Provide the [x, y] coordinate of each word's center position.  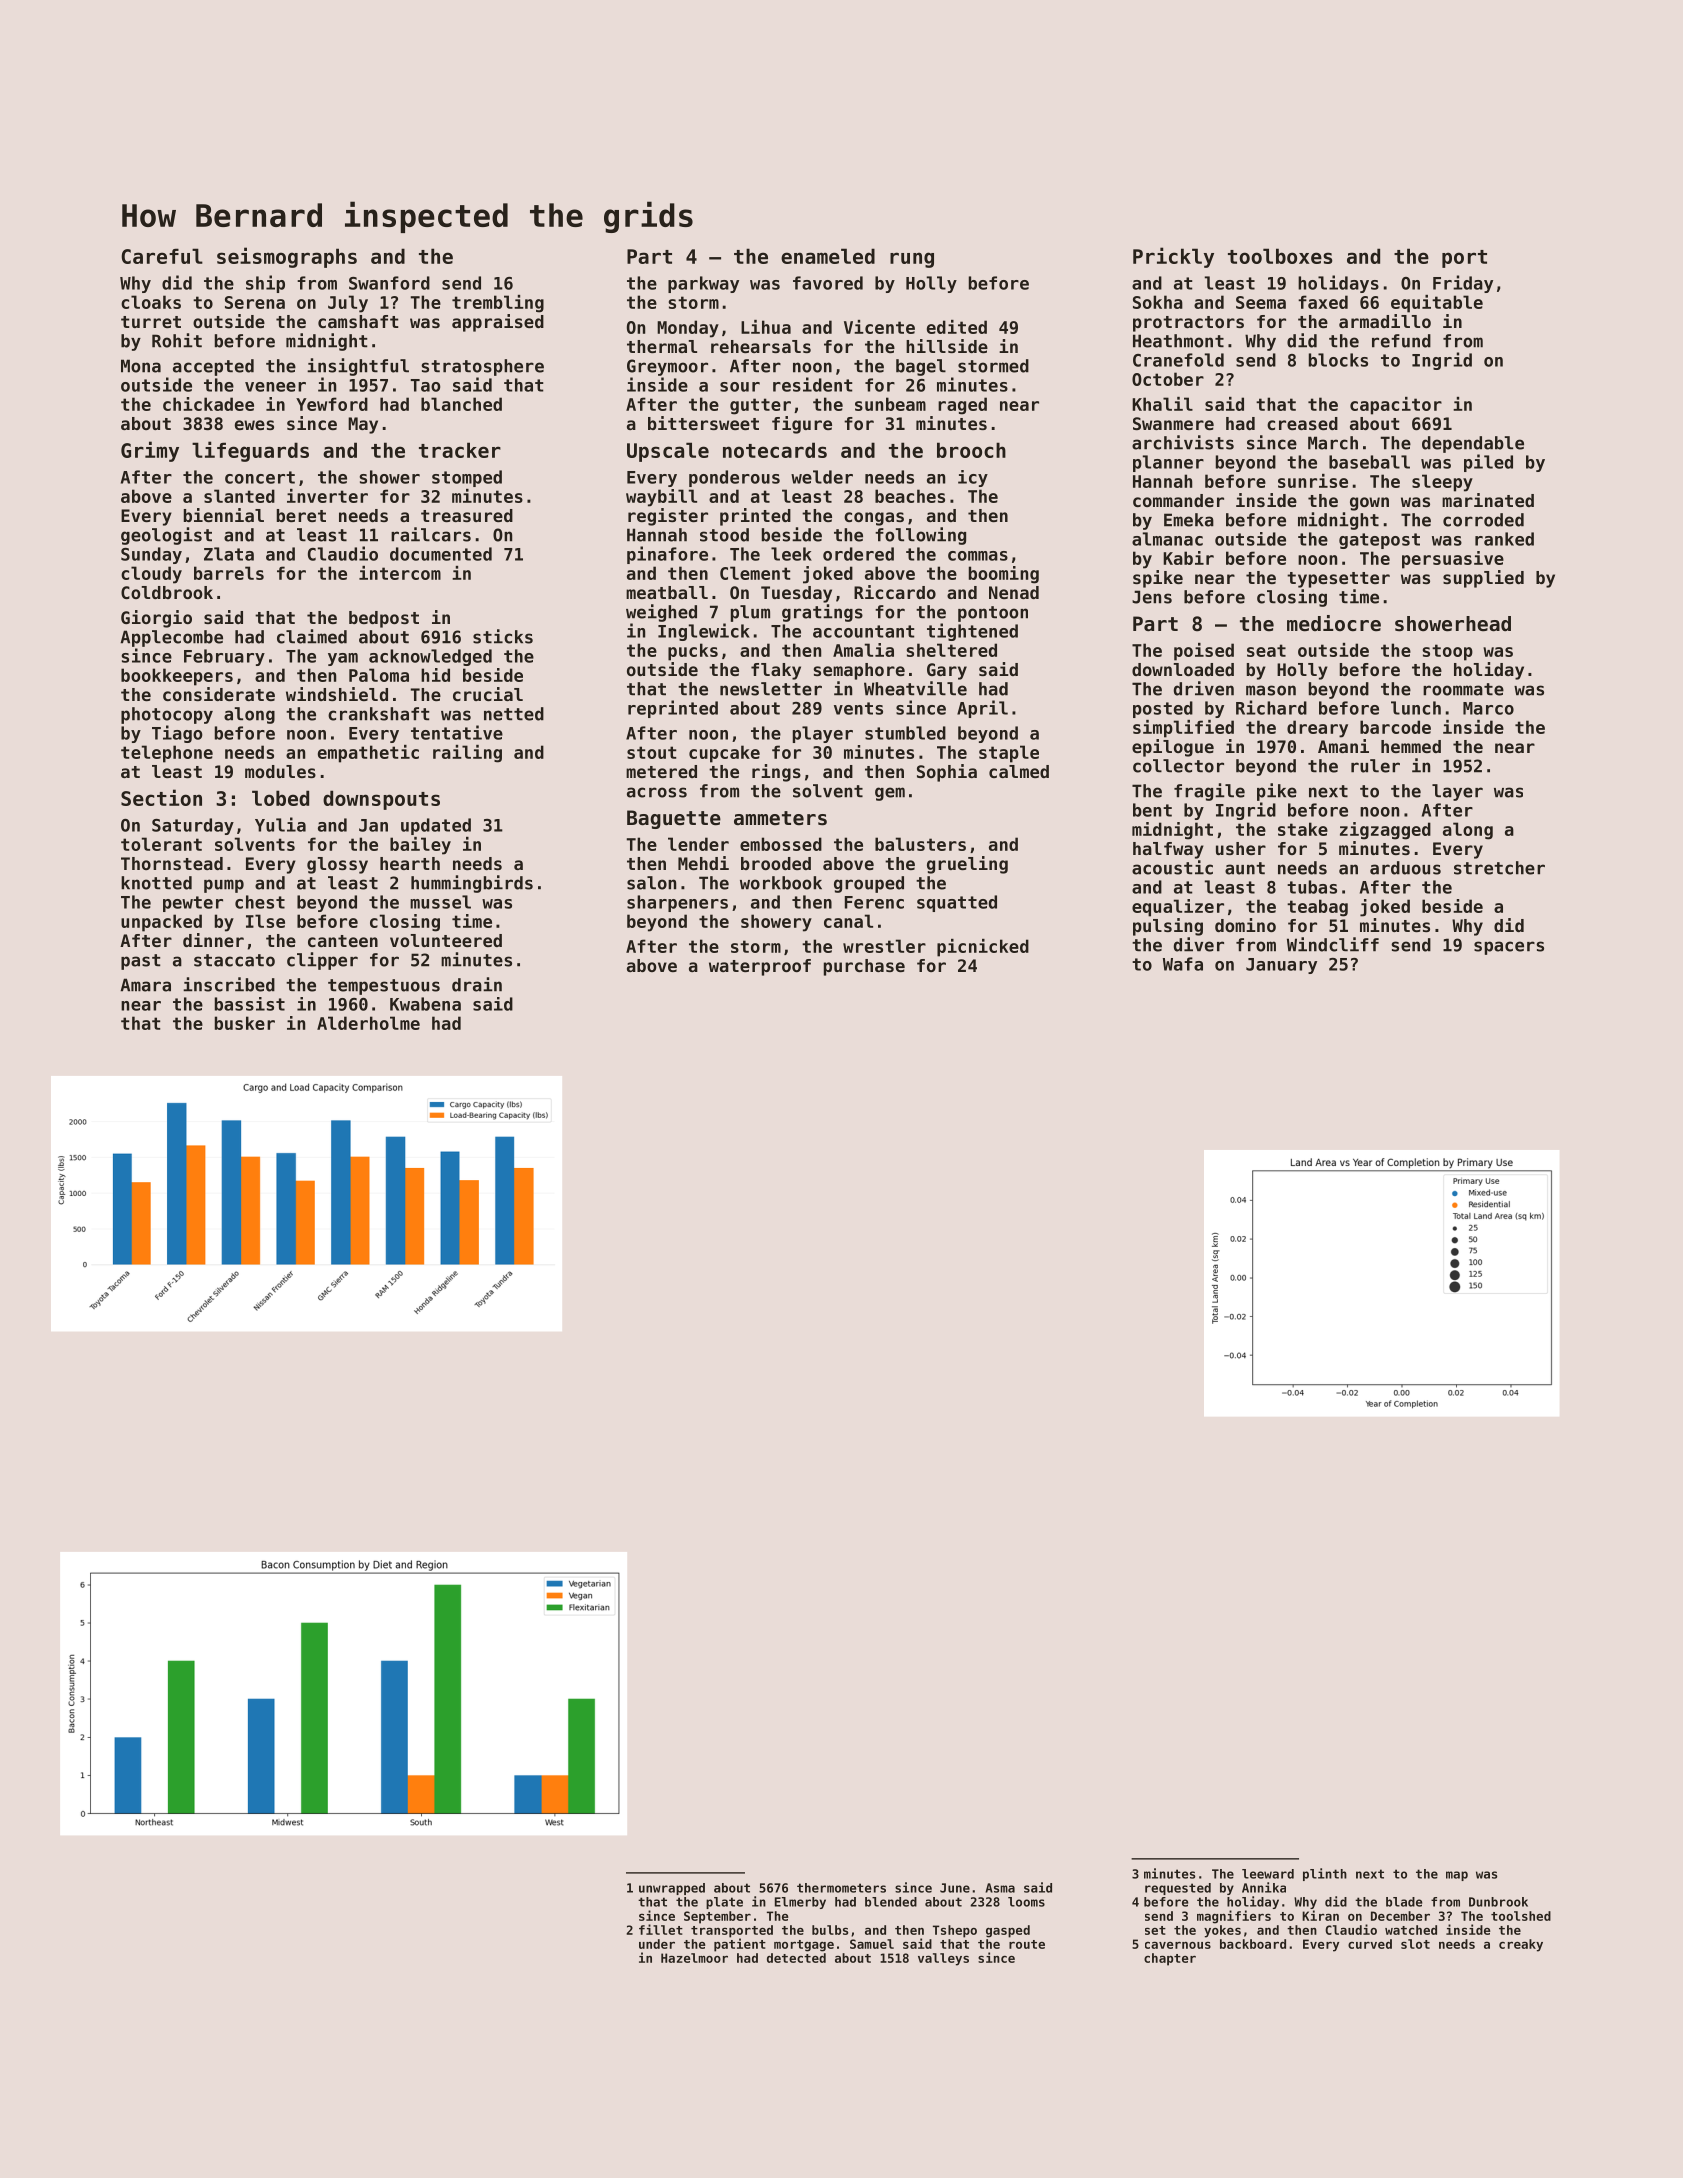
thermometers [841, 1888]
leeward [1268, 1874]
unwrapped [672, 1889]
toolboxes [1280, 256]
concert [260, 477]
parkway [703, 284]
